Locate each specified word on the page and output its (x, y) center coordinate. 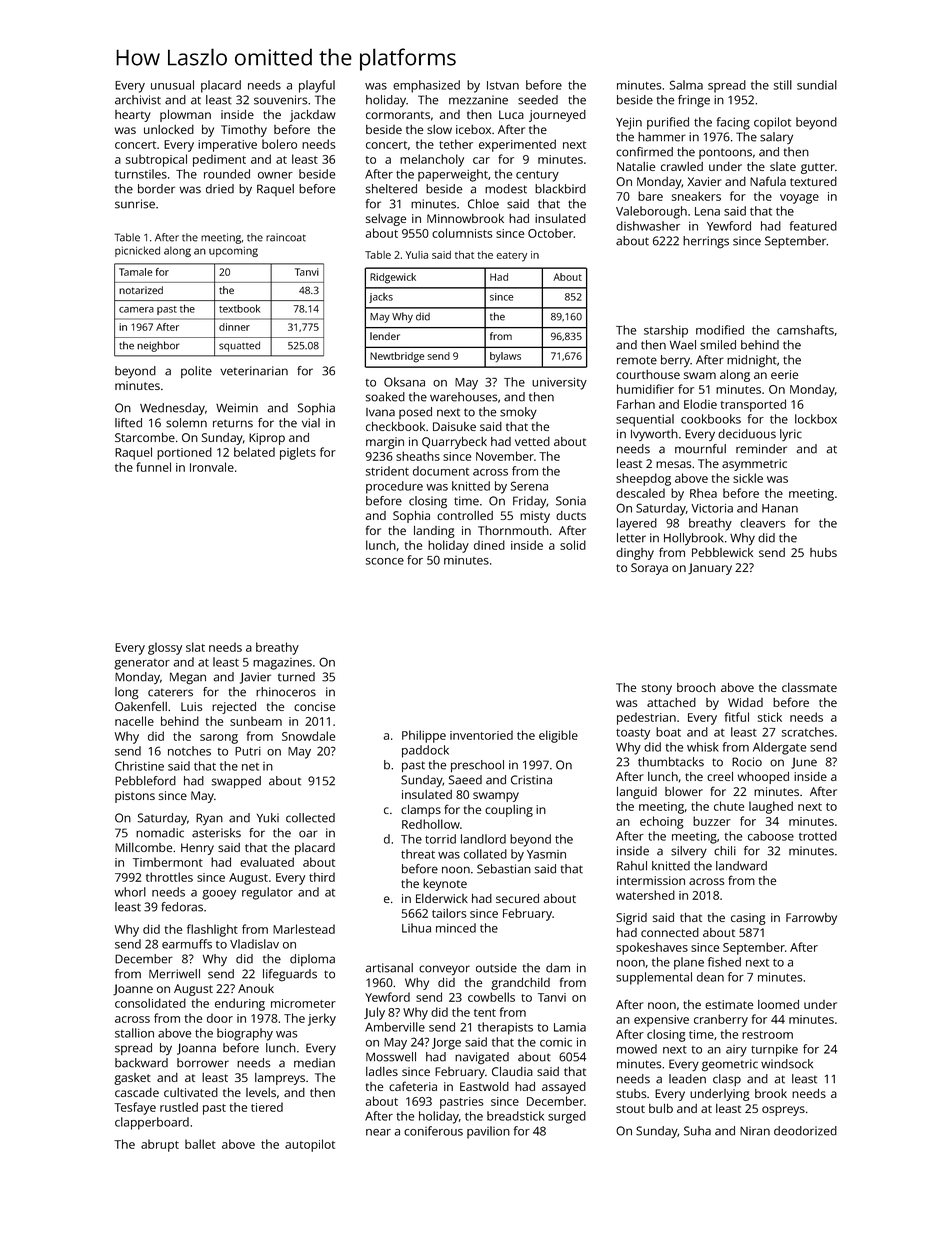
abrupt (160, 1145)
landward (741, 866)
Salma (686, 85)
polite (196, 372)
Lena (707, 211)
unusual (172, 85)
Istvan (503, 85)
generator (142, 664)
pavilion (488, 1132)
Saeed (465, 780)
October (551, 233)
